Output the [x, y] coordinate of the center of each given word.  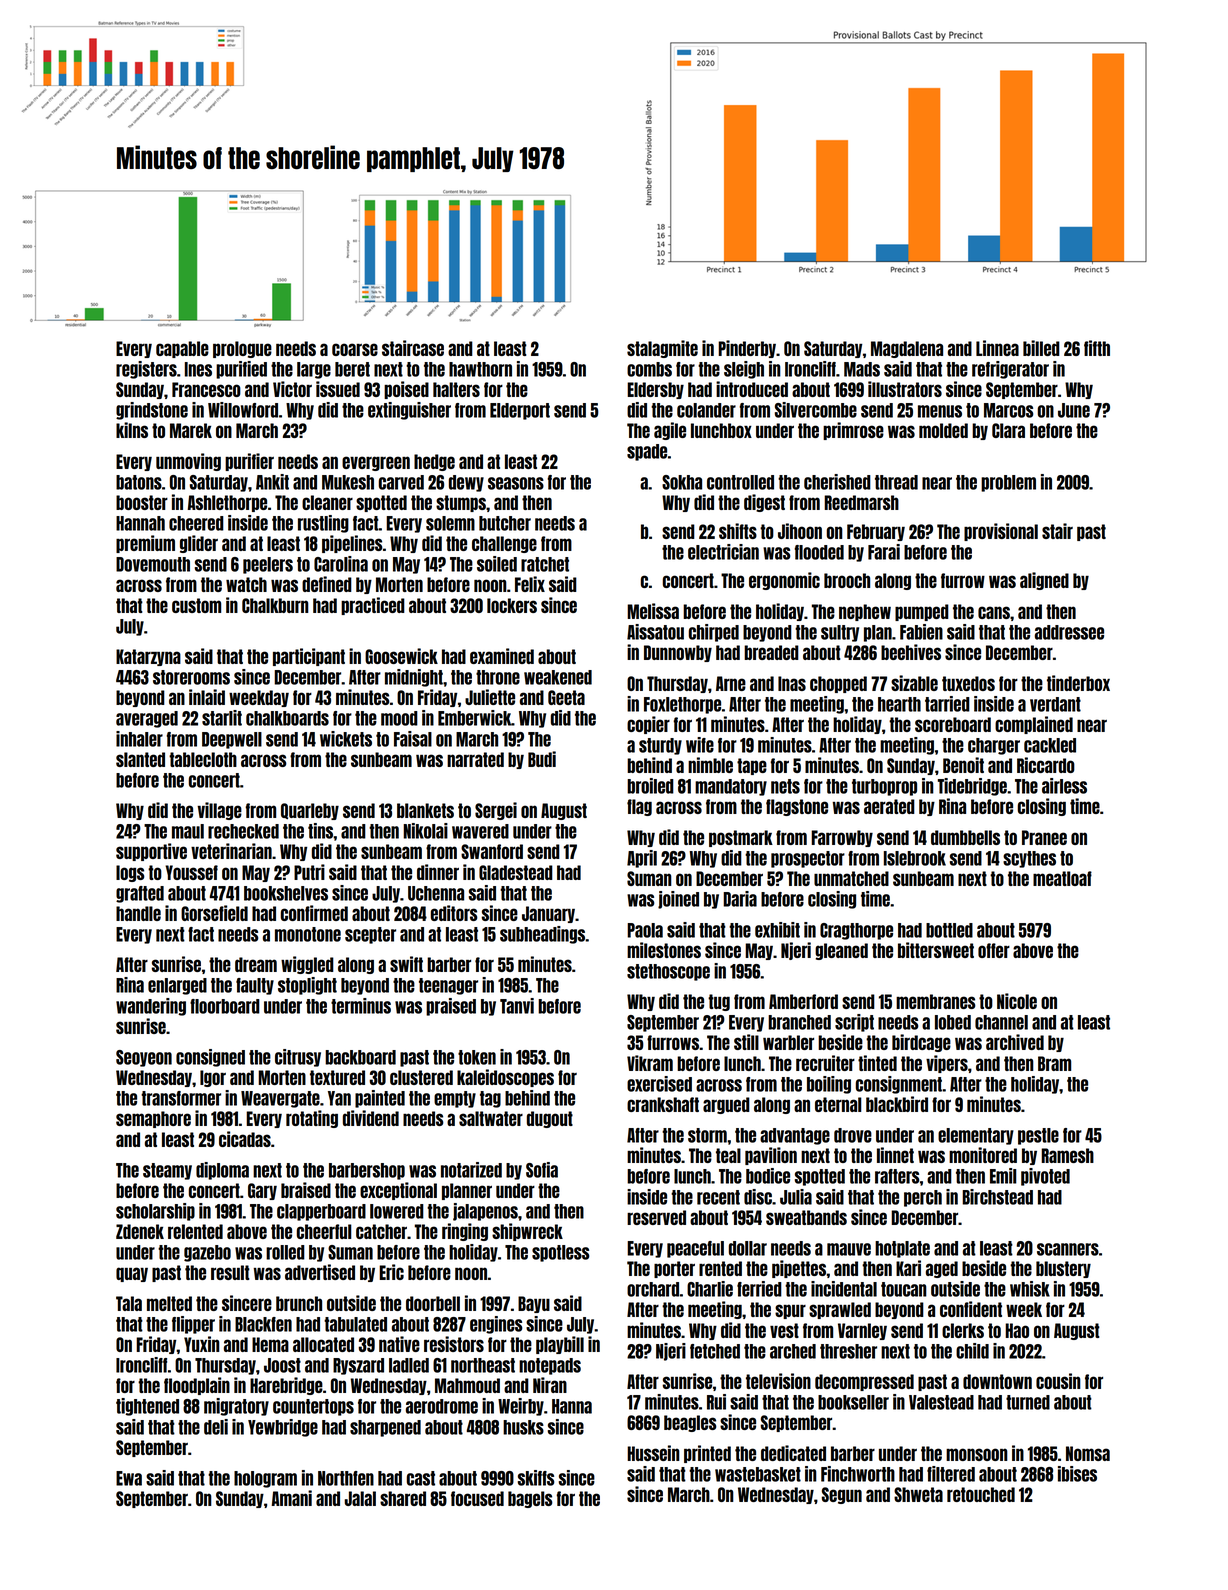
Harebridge [286, 1386]
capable [182, 349]
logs [130, 873]
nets [785, 786]
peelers [268, 565]
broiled [650, 786]
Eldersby [655, 390]
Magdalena [907, 349]
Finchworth [858, 1474]
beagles [690, 1423]
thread [896, 482]
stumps [461, 503]
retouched [981, 1494]
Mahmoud [467, 1385]
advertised [320, 1272]
